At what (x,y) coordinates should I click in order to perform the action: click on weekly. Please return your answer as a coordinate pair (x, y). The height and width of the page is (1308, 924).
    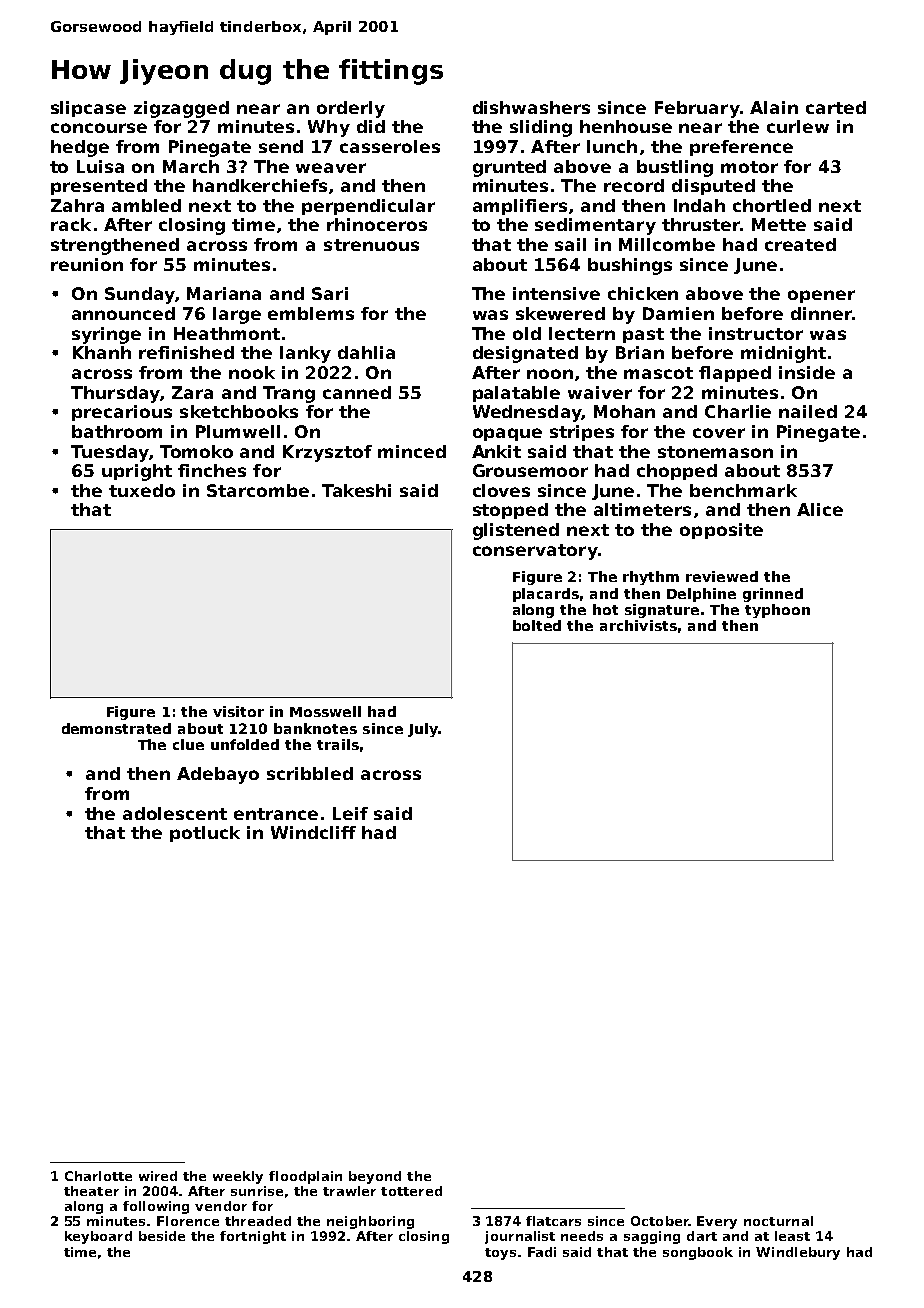
    Looking at the image, I should click on (238, 1177).
